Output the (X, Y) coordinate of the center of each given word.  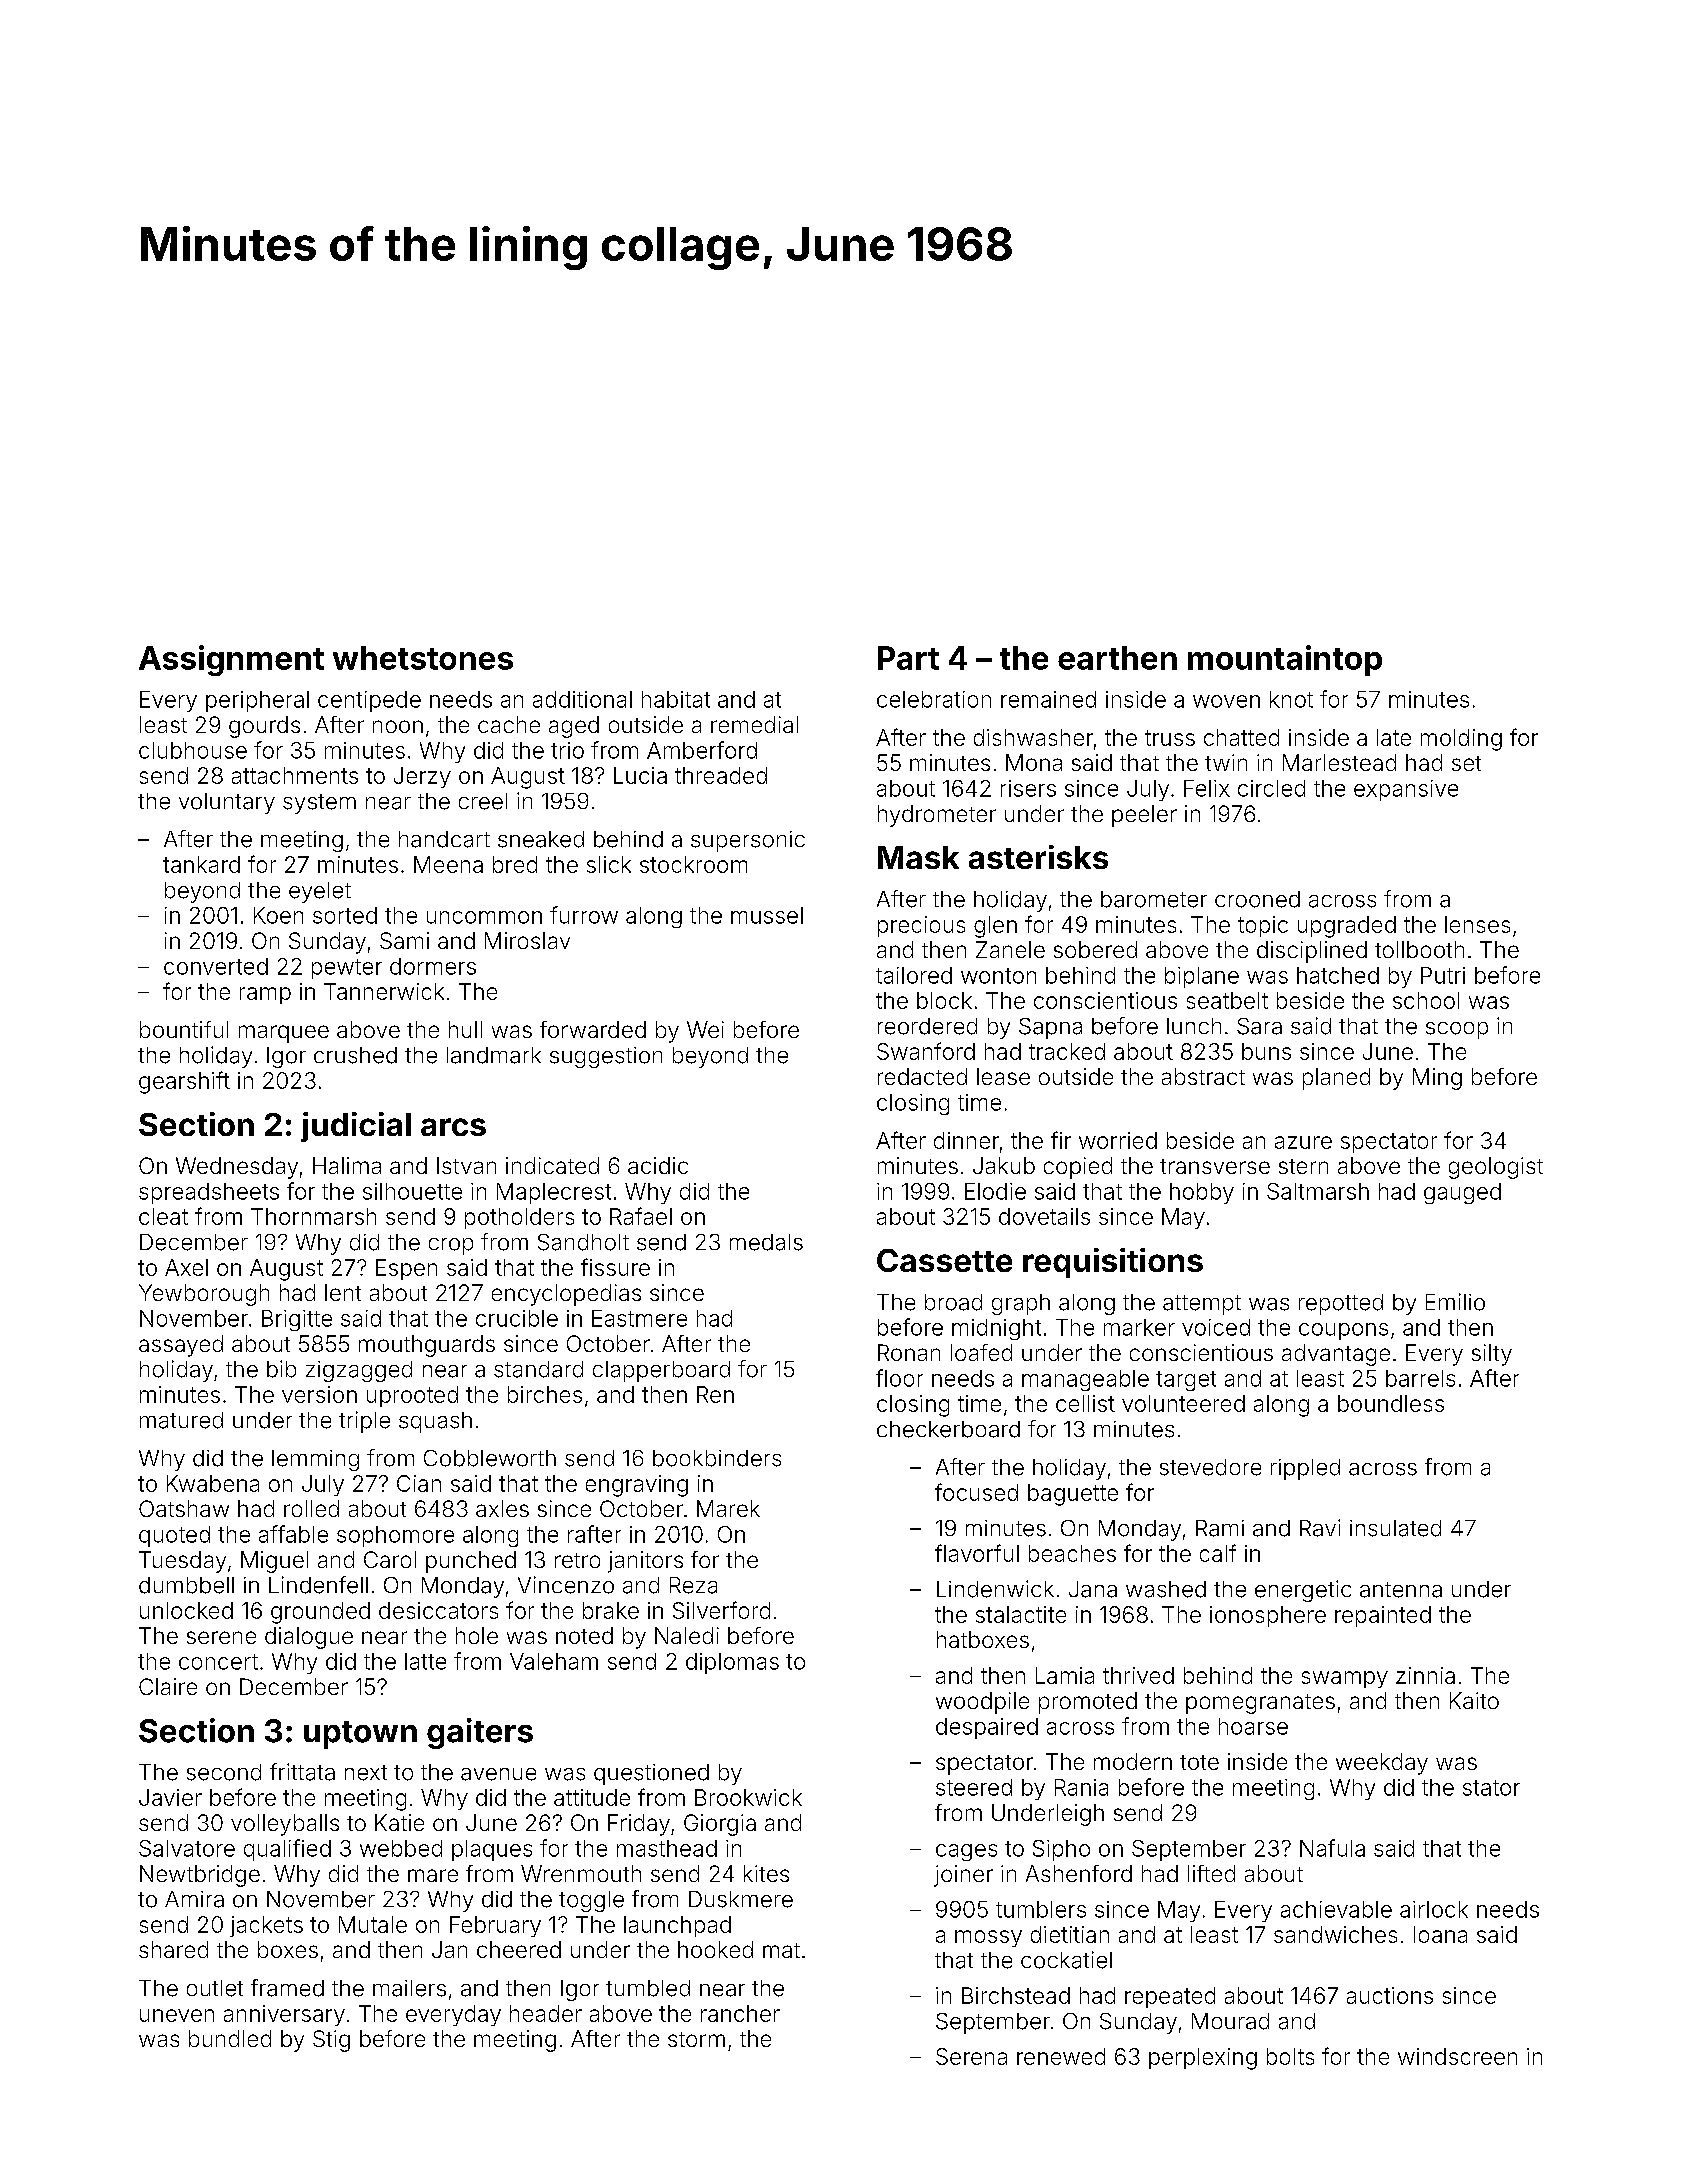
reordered (927, 1026)
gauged (1462, 1193)
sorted (345, 915)
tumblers (1041, 1909)
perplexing (1203, 2059)
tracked (1067, 1051)
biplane (1202, 977)
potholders (519, 1218)
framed (287, 1988)
